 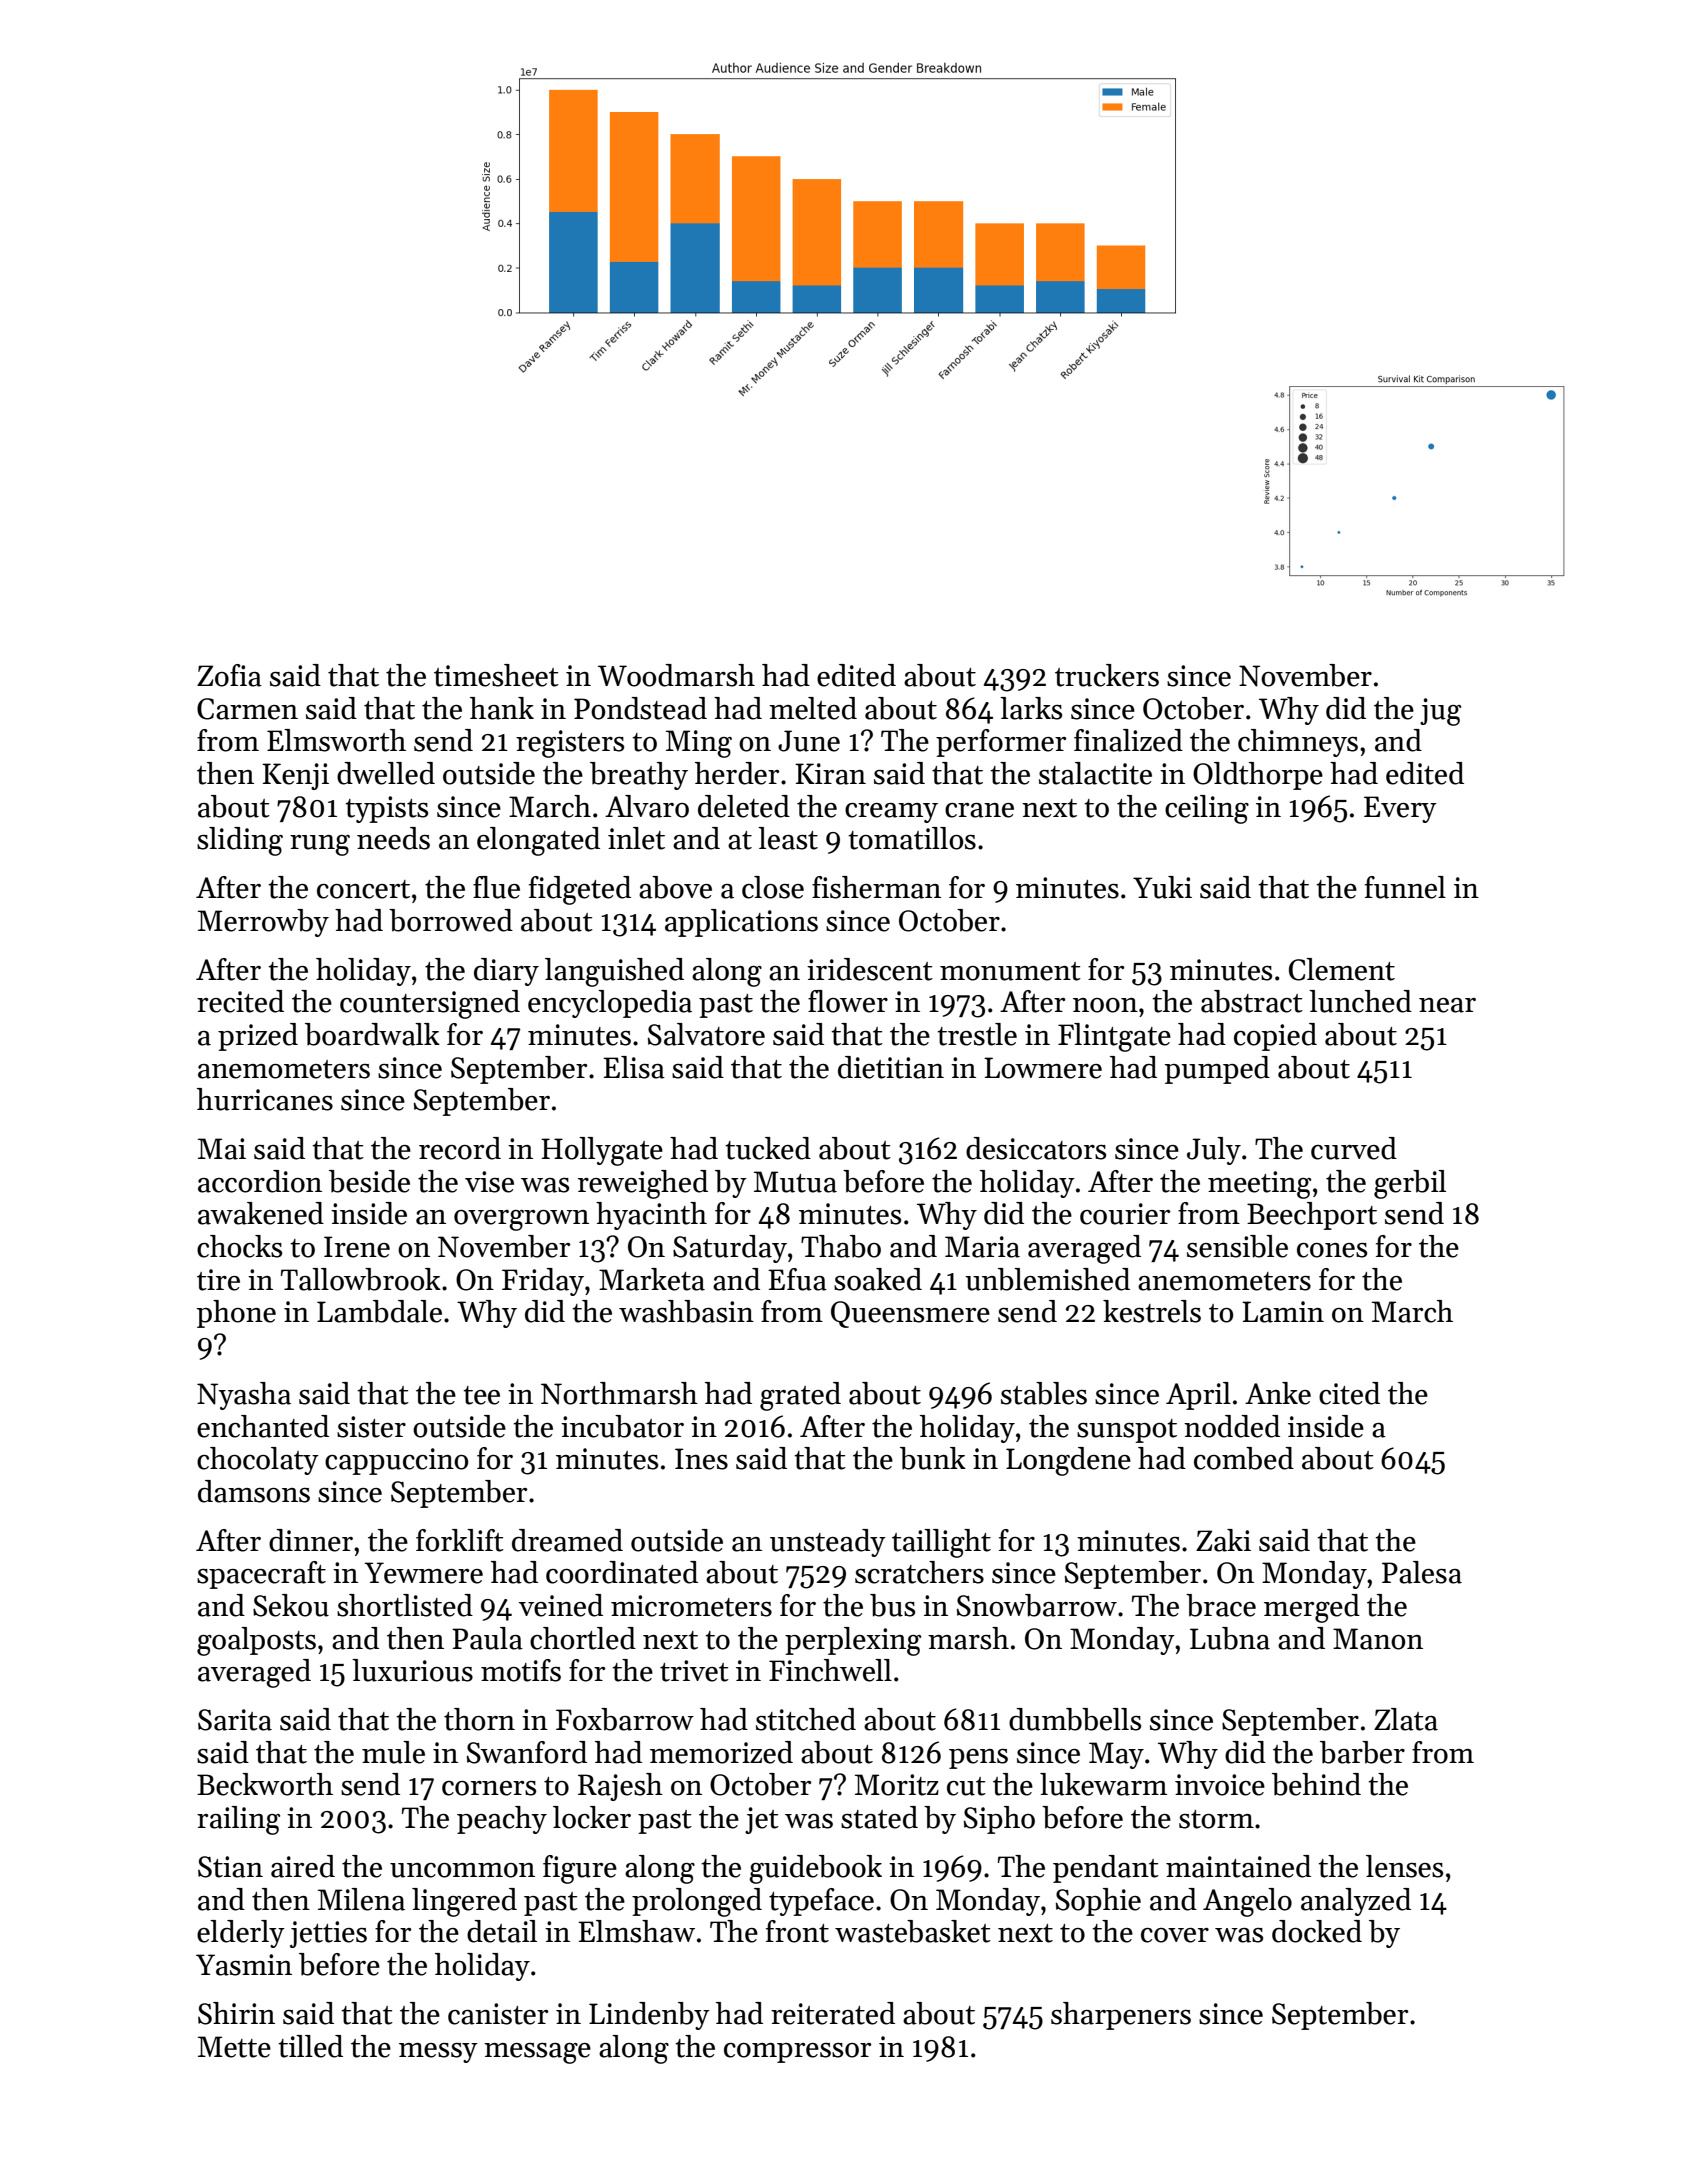 What do you see at coordinates (481, 1395) in the screenshot?
I see `tee` at bounding box center [481, 1395].
